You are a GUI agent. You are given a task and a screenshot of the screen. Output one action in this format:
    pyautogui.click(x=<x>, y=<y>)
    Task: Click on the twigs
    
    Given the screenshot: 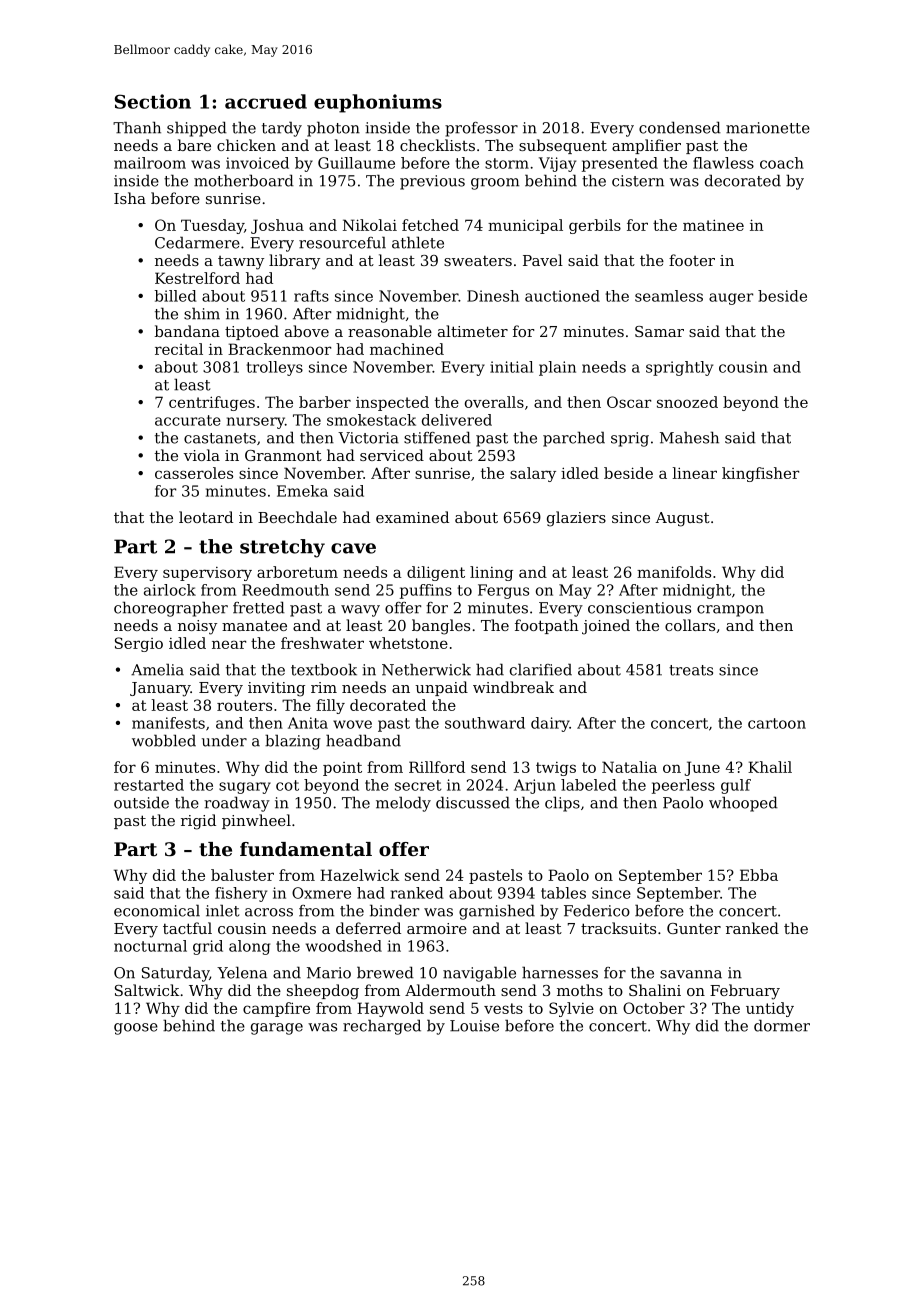 What is the action you would take?
    pyautogui.click(x=556, y=769)
